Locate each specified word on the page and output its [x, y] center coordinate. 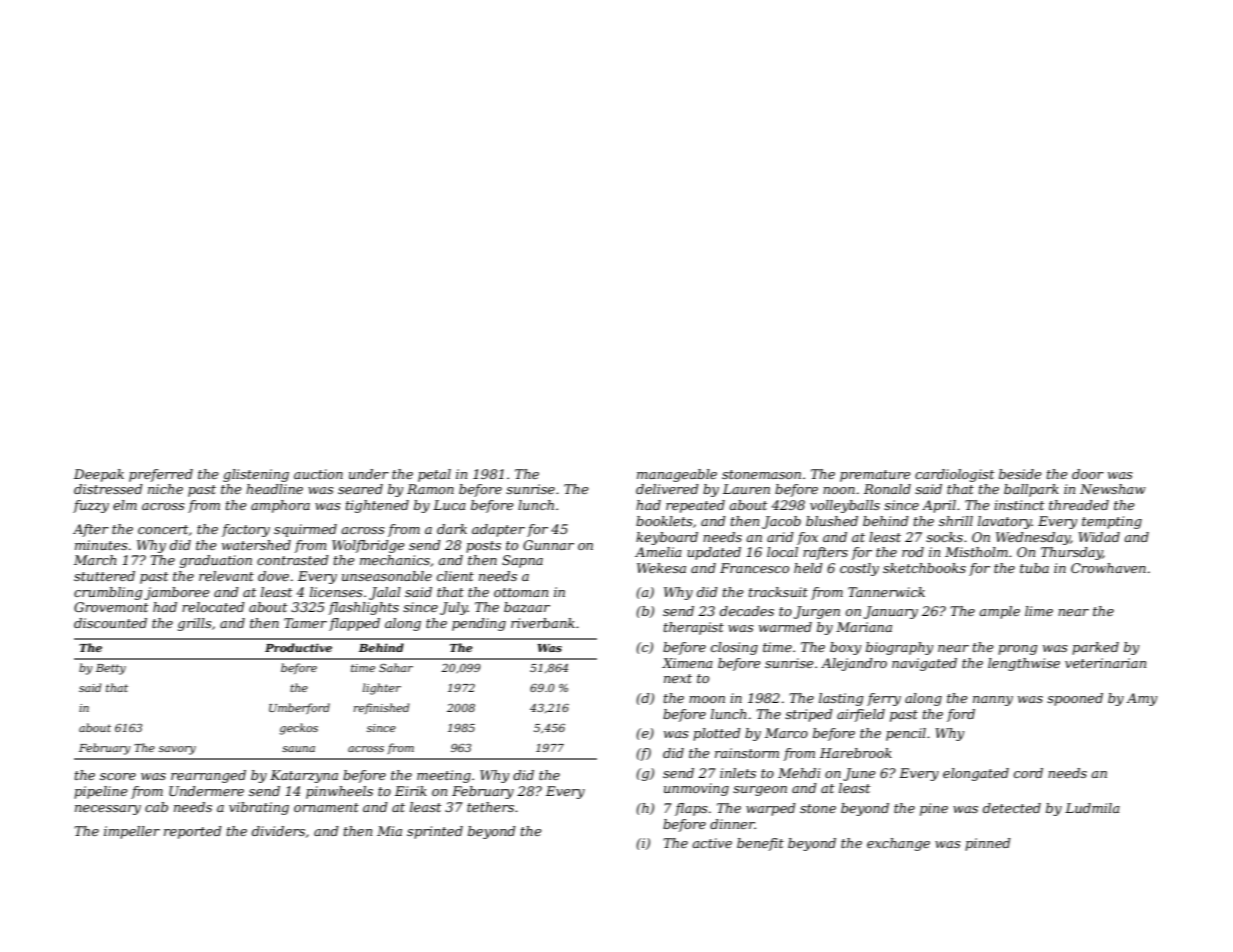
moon [707, 699]
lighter [382, 689]
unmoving [696, 789]
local [782, 552]
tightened [377, 506]
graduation [216, 561]
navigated [924, 664]
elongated [976, 774]
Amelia [658, 552]
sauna [298, 749]
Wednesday [1033, 538]
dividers [278, 831]
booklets [664, 521]
